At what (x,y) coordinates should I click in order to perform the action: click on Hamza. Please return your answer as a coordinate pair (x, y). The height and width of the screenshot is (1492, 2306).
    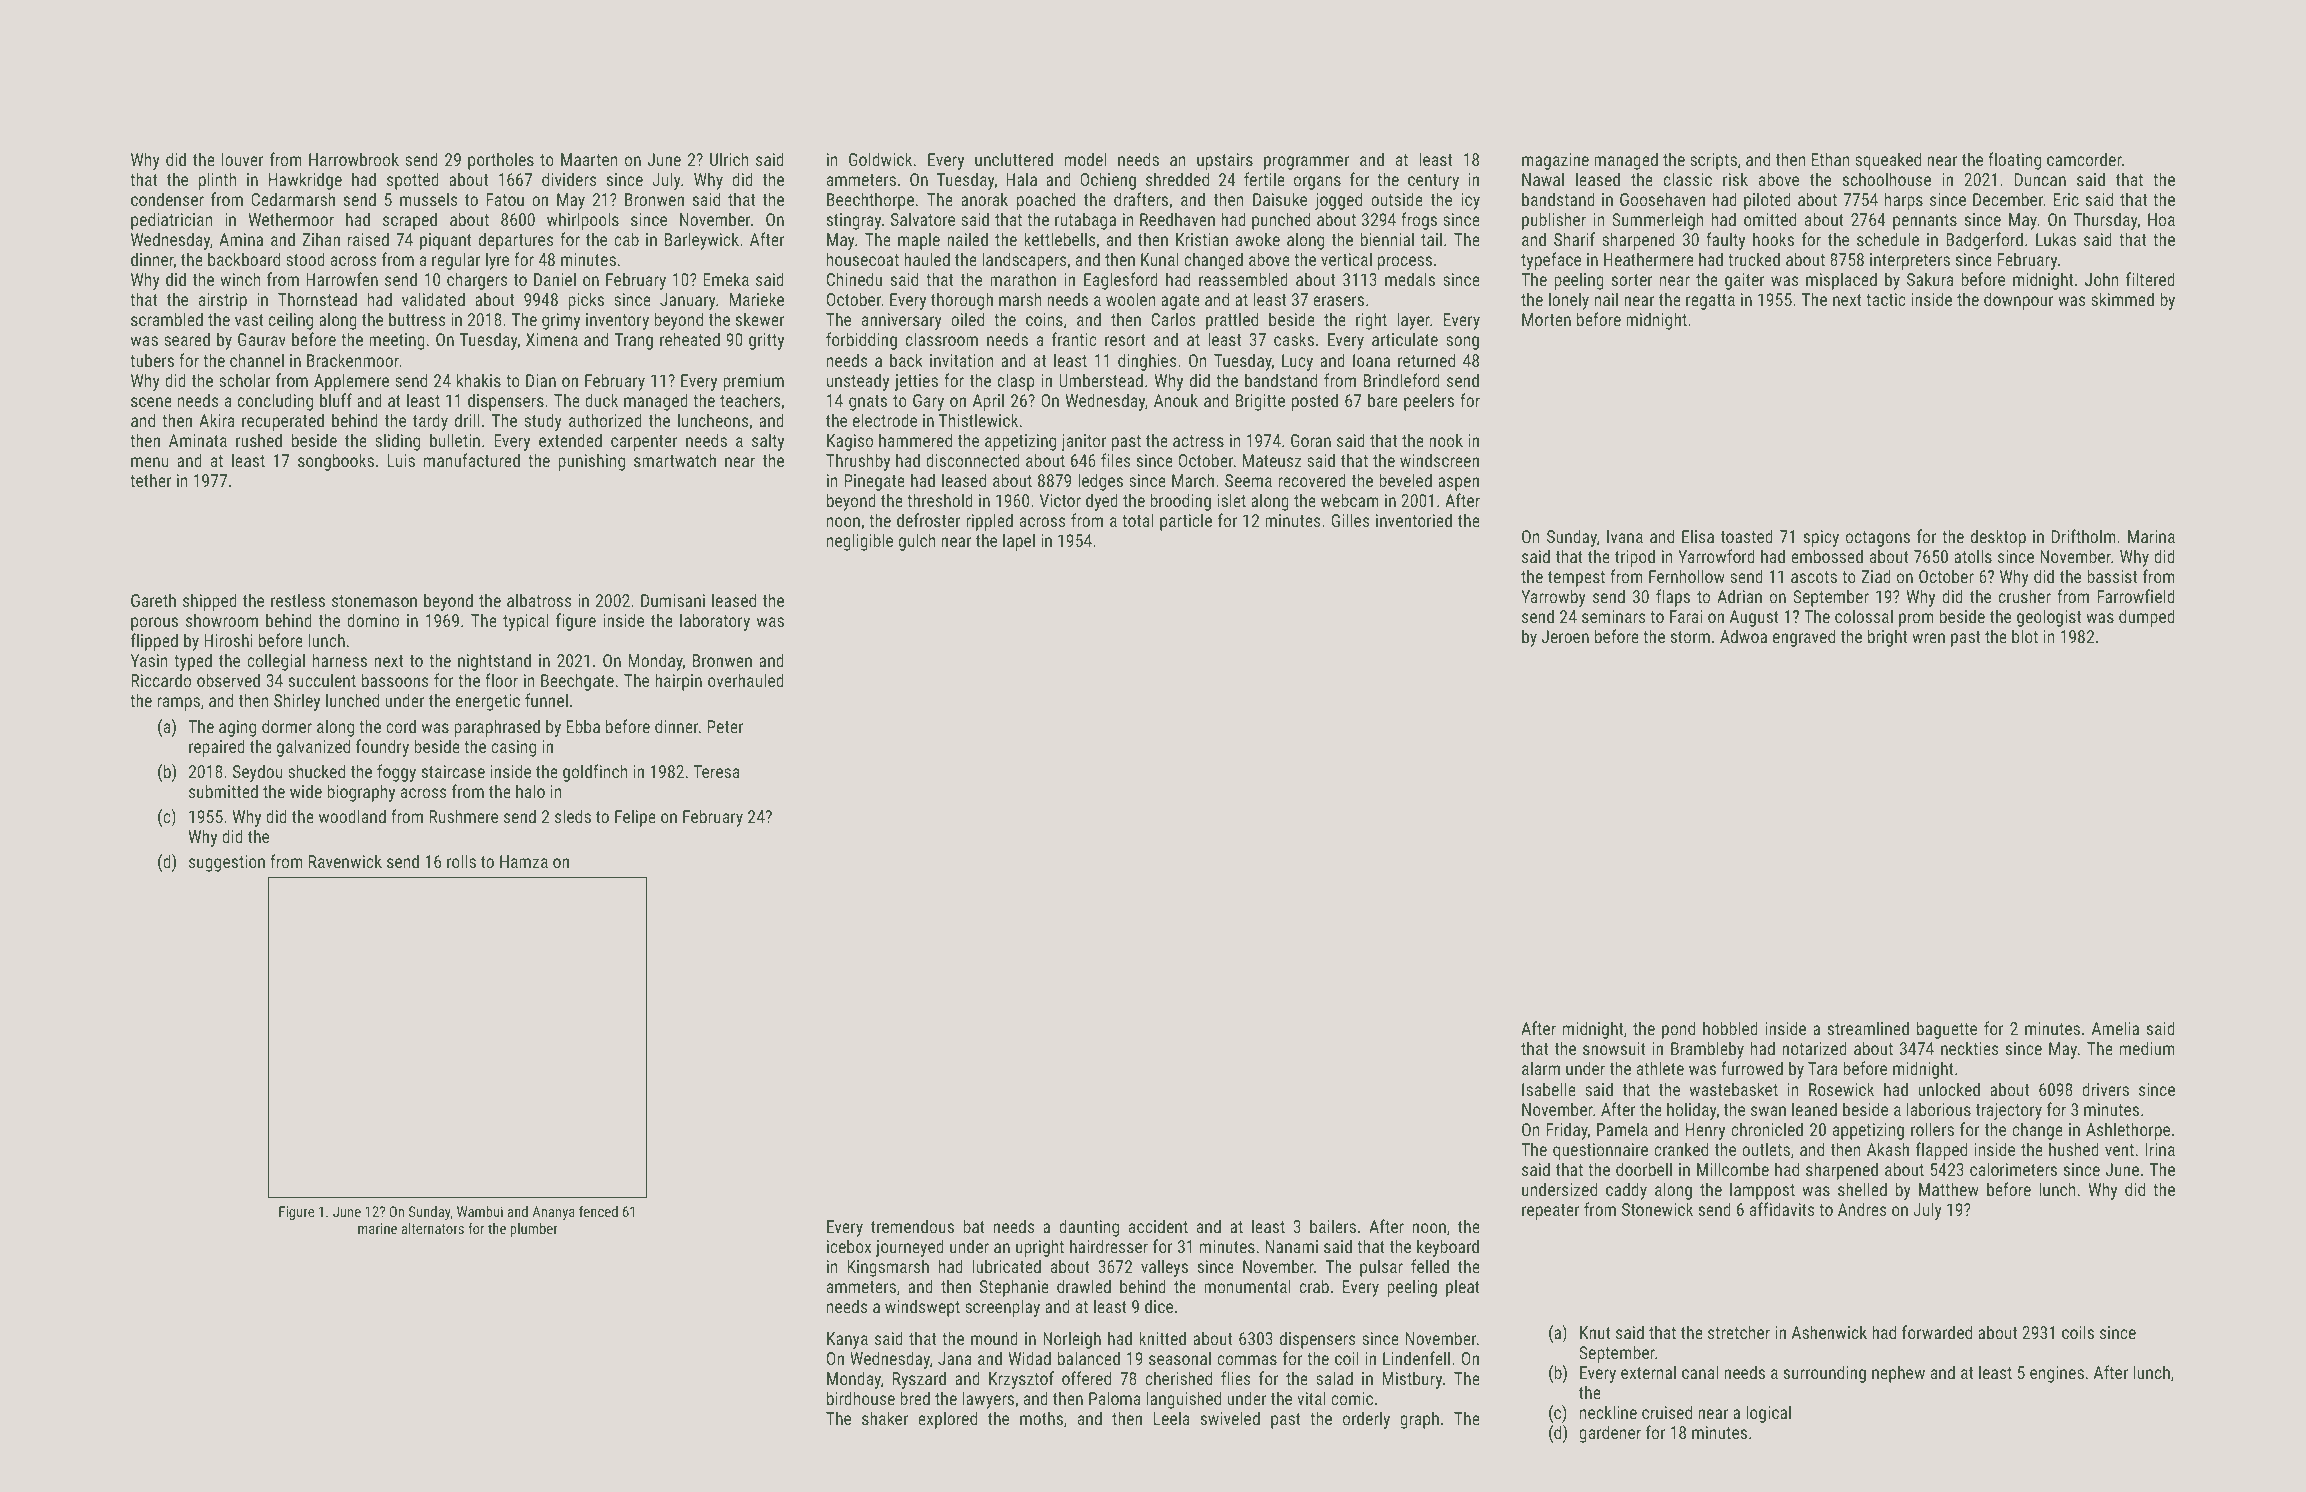
    Looking at the image, I should click on (524, 861).
